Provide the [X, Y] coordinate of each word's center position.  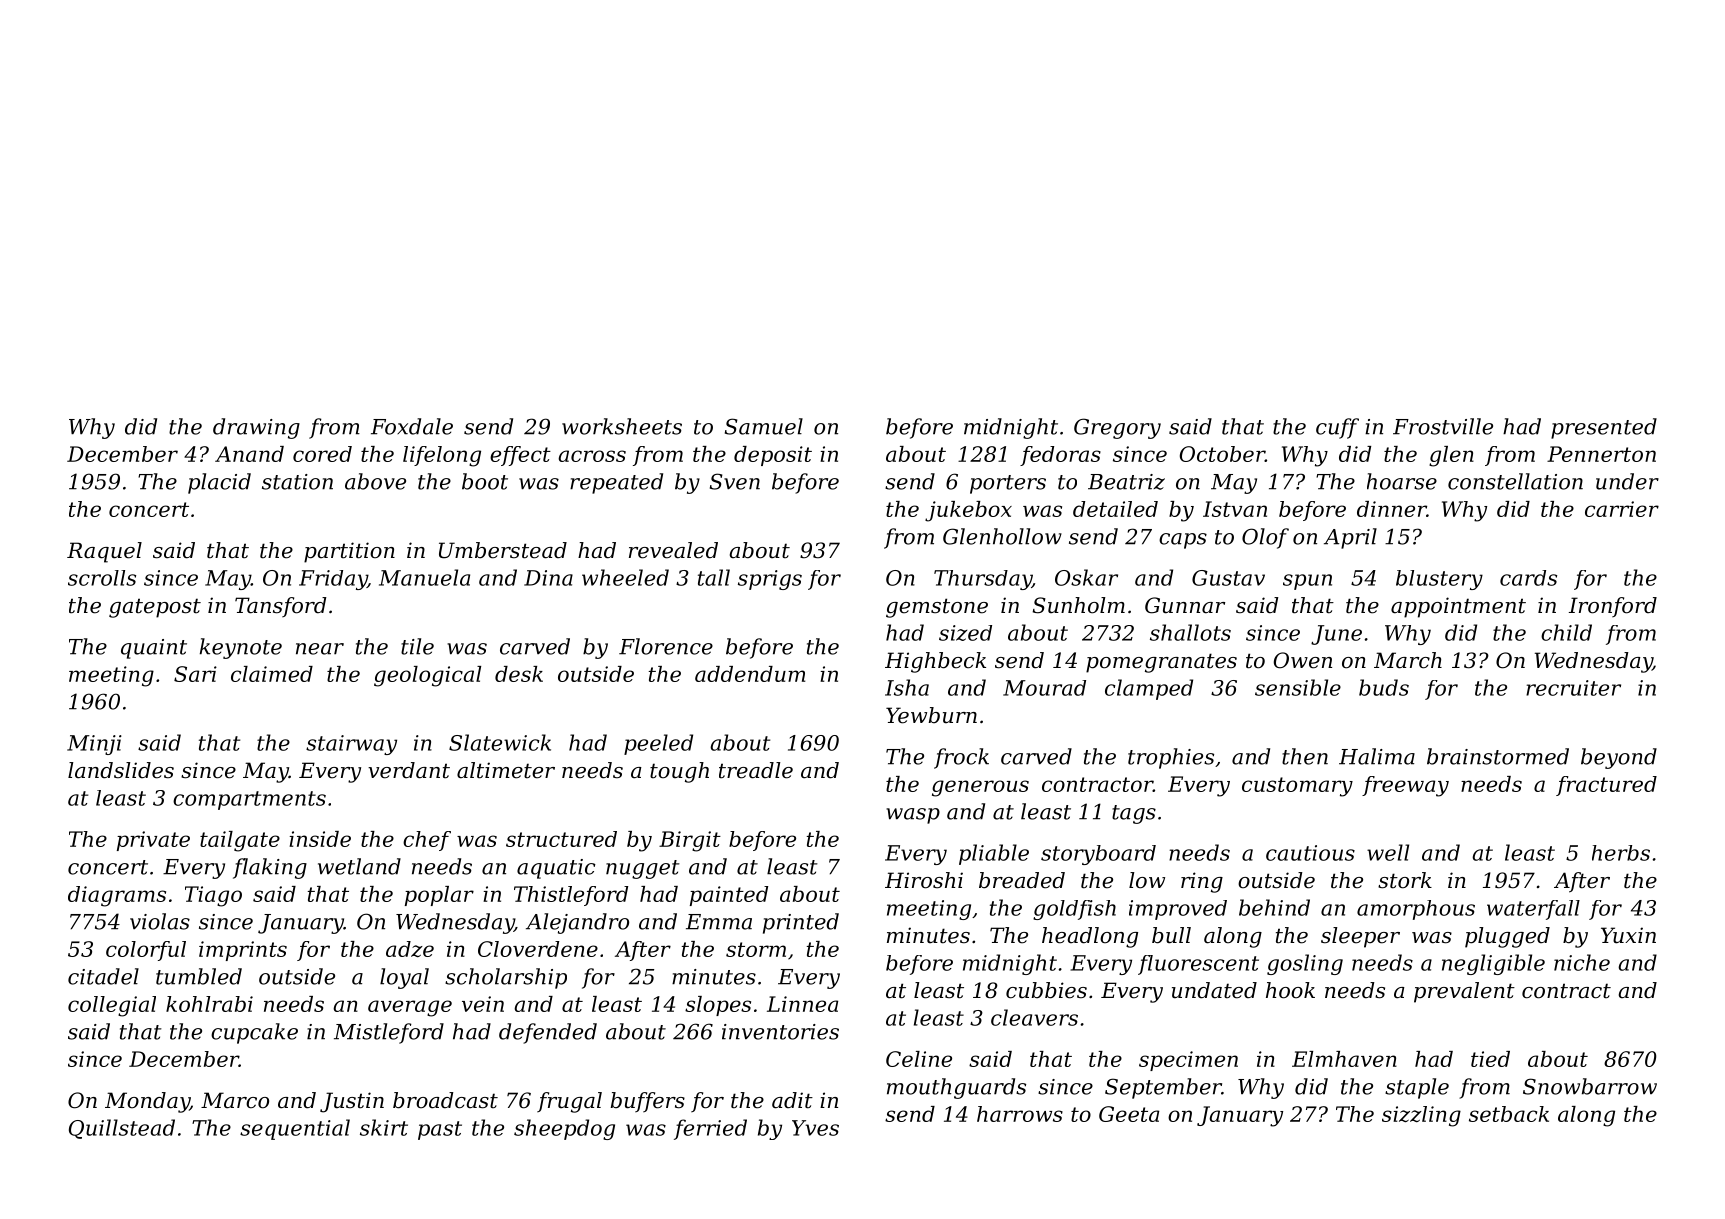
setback [1509, 1114]
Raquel [104, 552]
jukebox [968, 511]
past [440, 1130]
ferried [710, 1129]
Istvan [1235, 509]
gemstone [937, 608]
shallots [1190, 632]
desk [519, 674]
